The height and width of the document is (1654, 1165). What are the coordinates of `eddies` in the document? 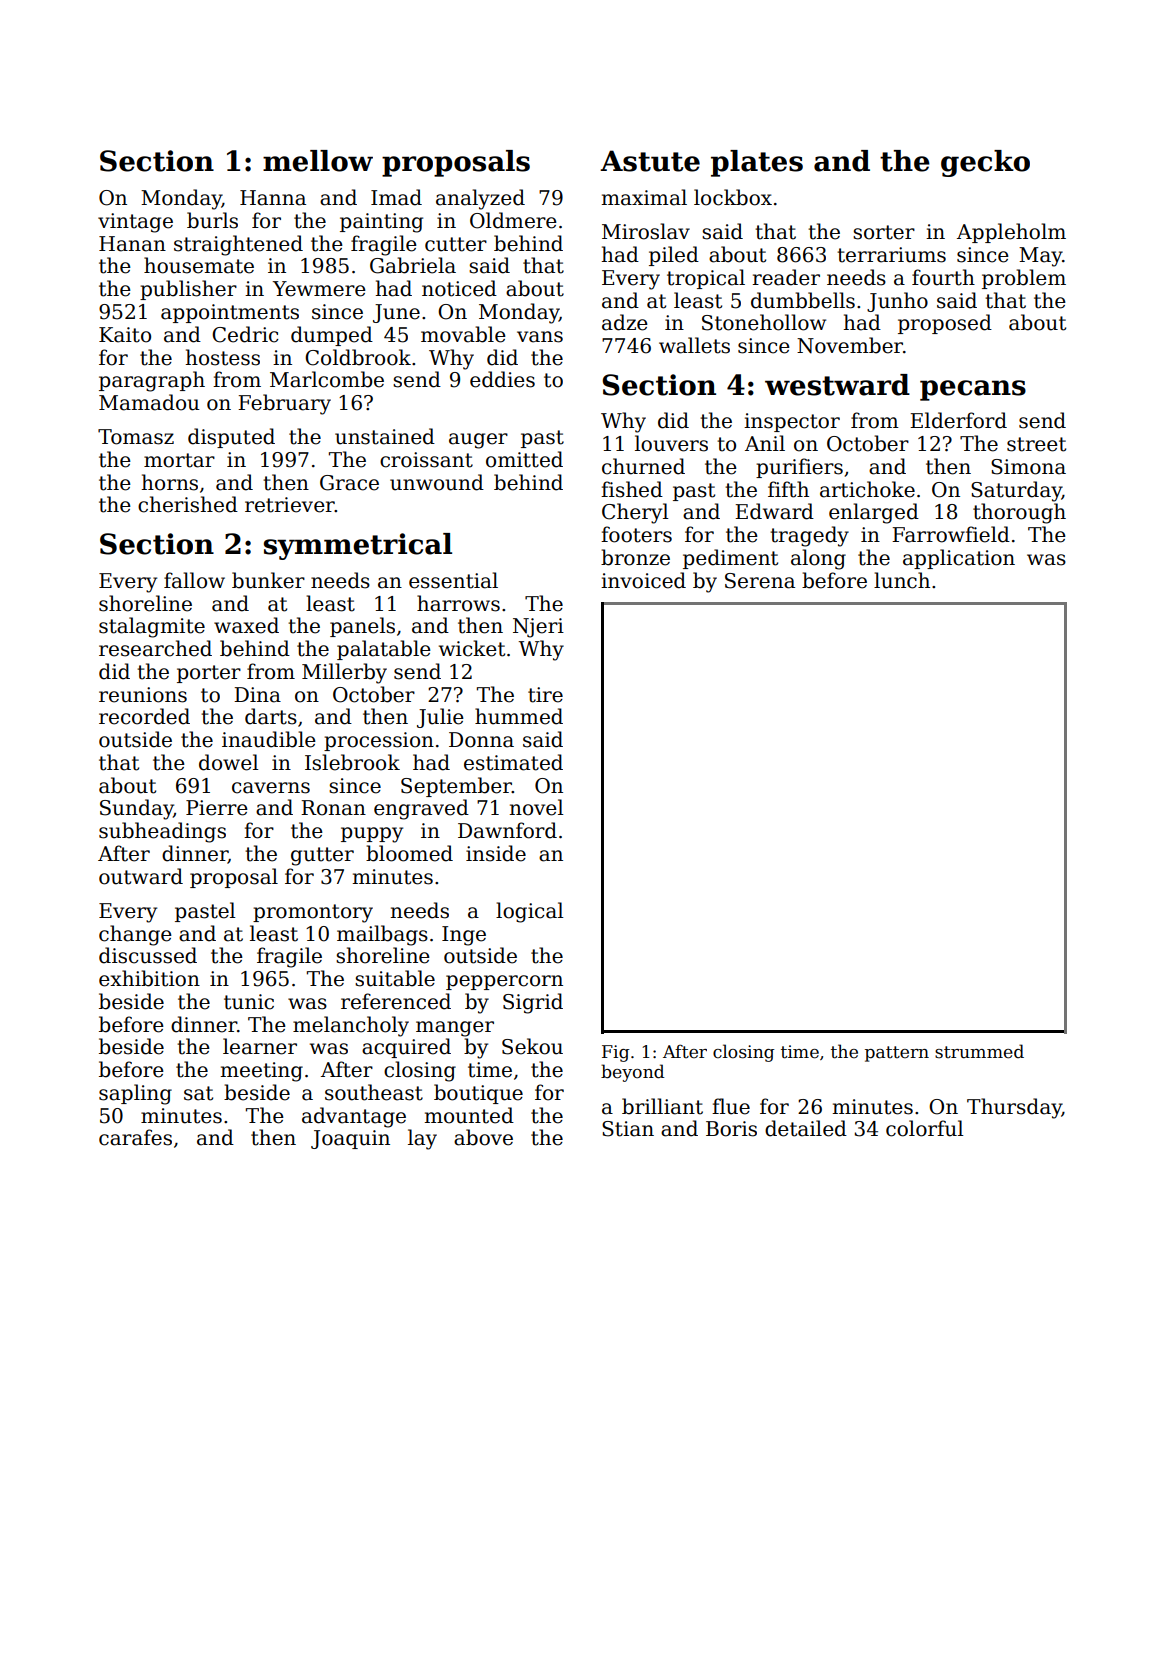 It's located at (502, 379).
